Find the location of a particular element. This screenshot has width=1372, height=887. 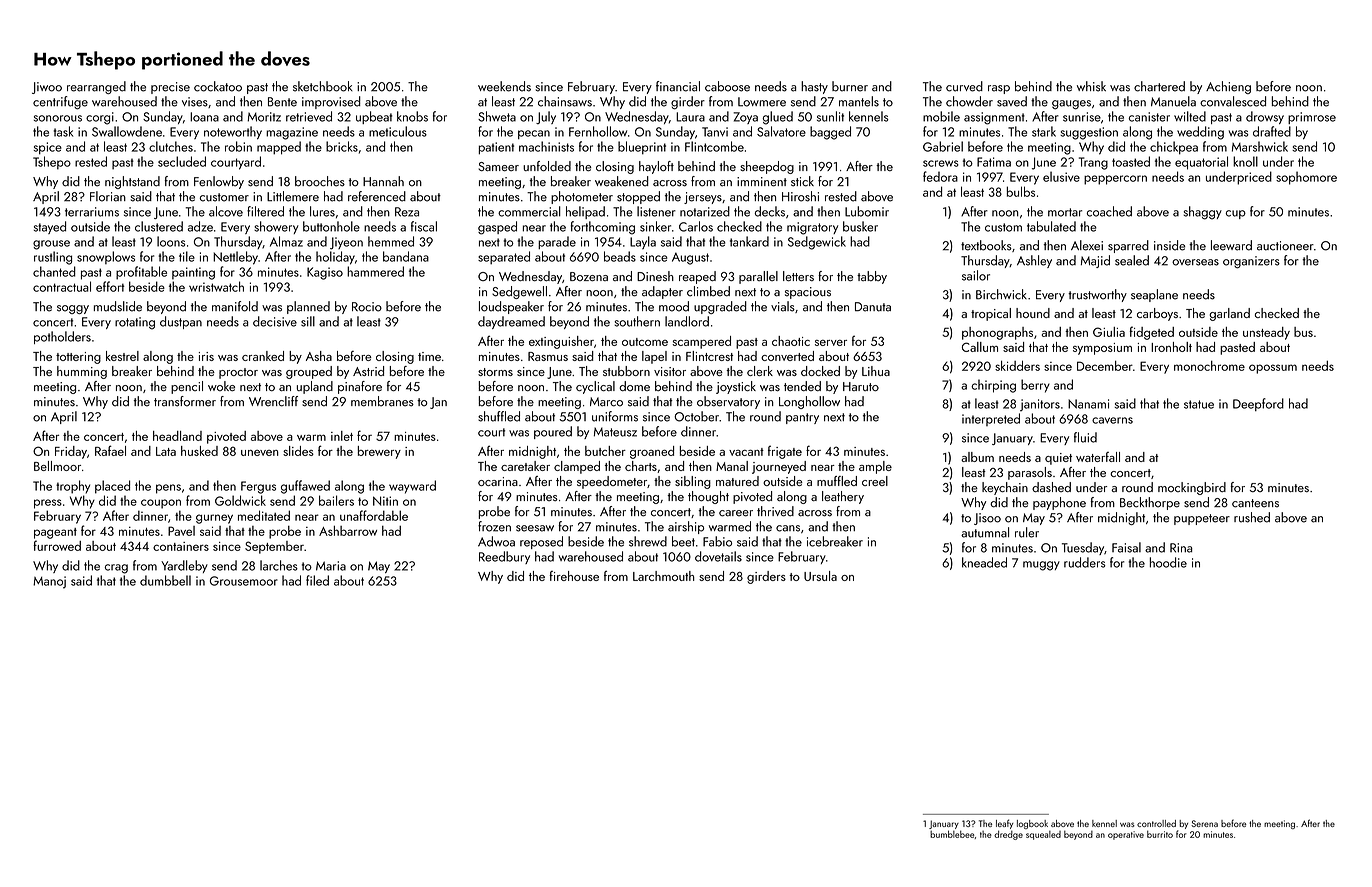

hemmed is located at coordinates (391, 241).
